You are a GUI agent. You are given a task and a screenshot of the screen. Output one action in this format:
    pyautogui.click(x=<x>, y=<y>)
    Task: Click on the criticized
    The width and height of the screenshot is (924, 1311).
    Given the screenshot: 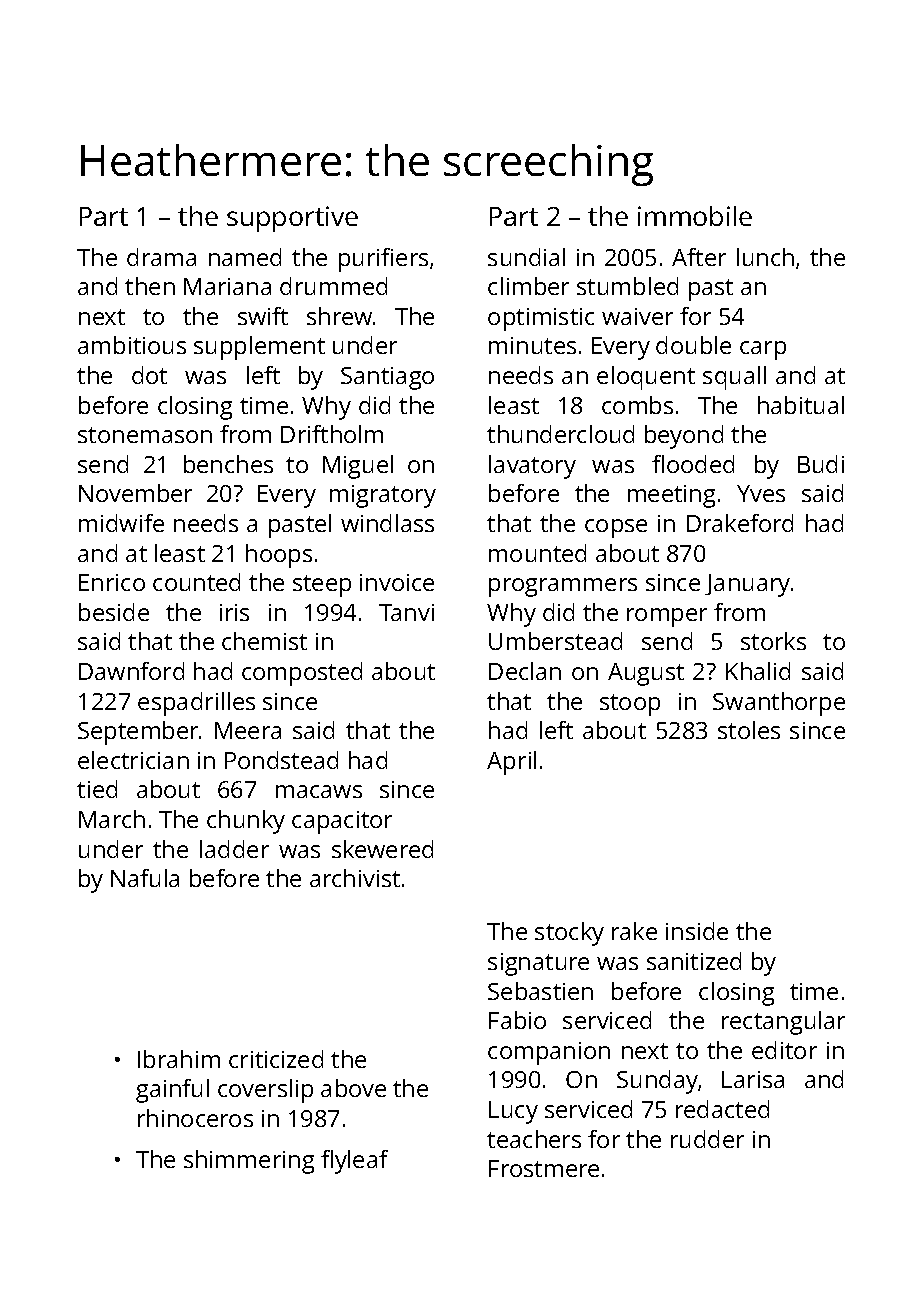 What is the action you would take?
    pyautogui.click(x=276, y=1059)
